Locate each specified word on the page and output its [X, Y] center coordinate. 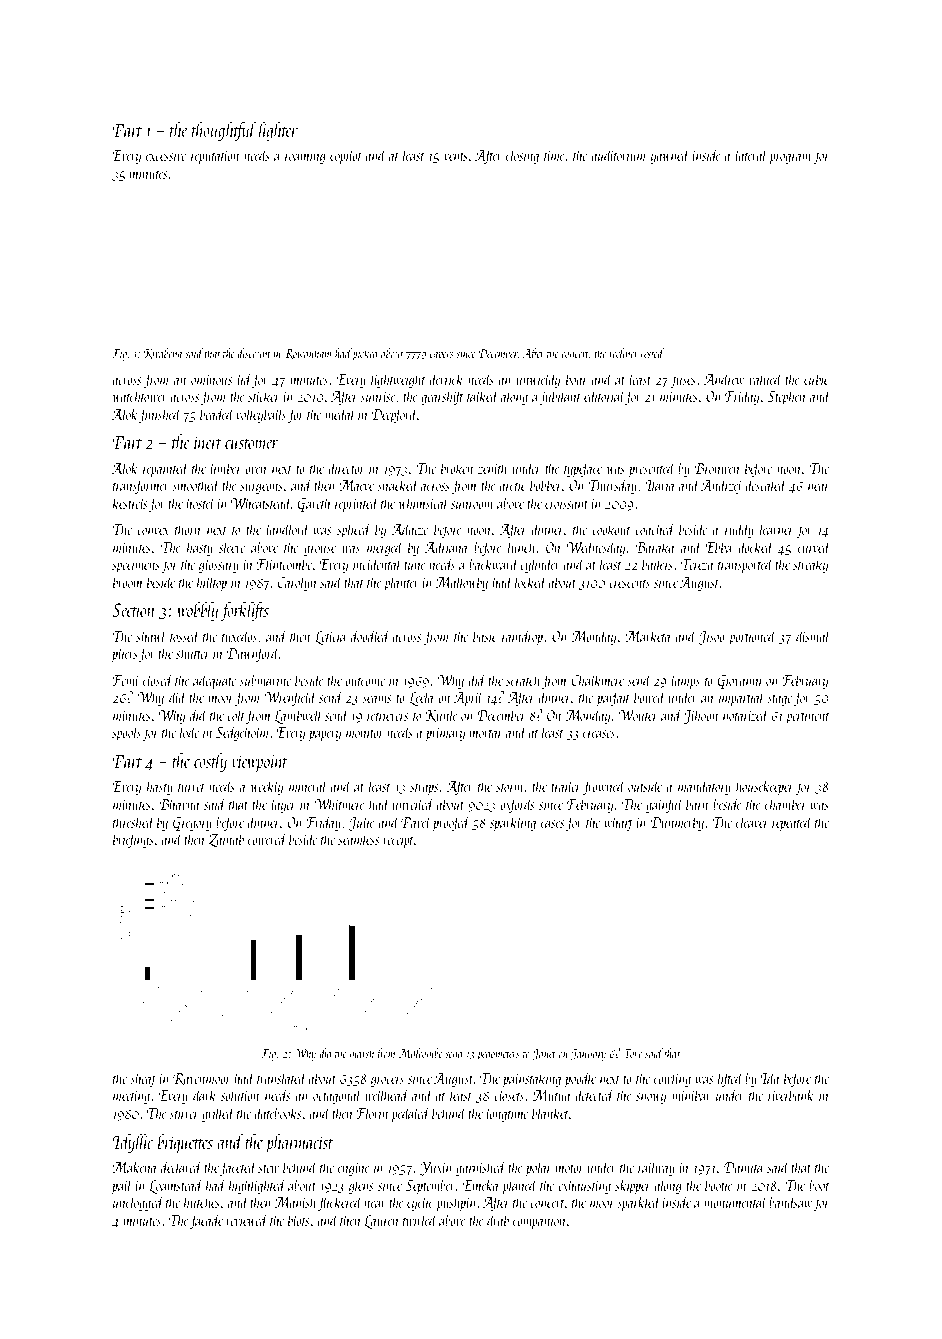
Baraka [655, 546]
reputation [215, 157]
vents [456, 157]
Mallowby [462, 583]
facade [206, 1221]
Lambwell [299, 716]
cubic [816, 378]
